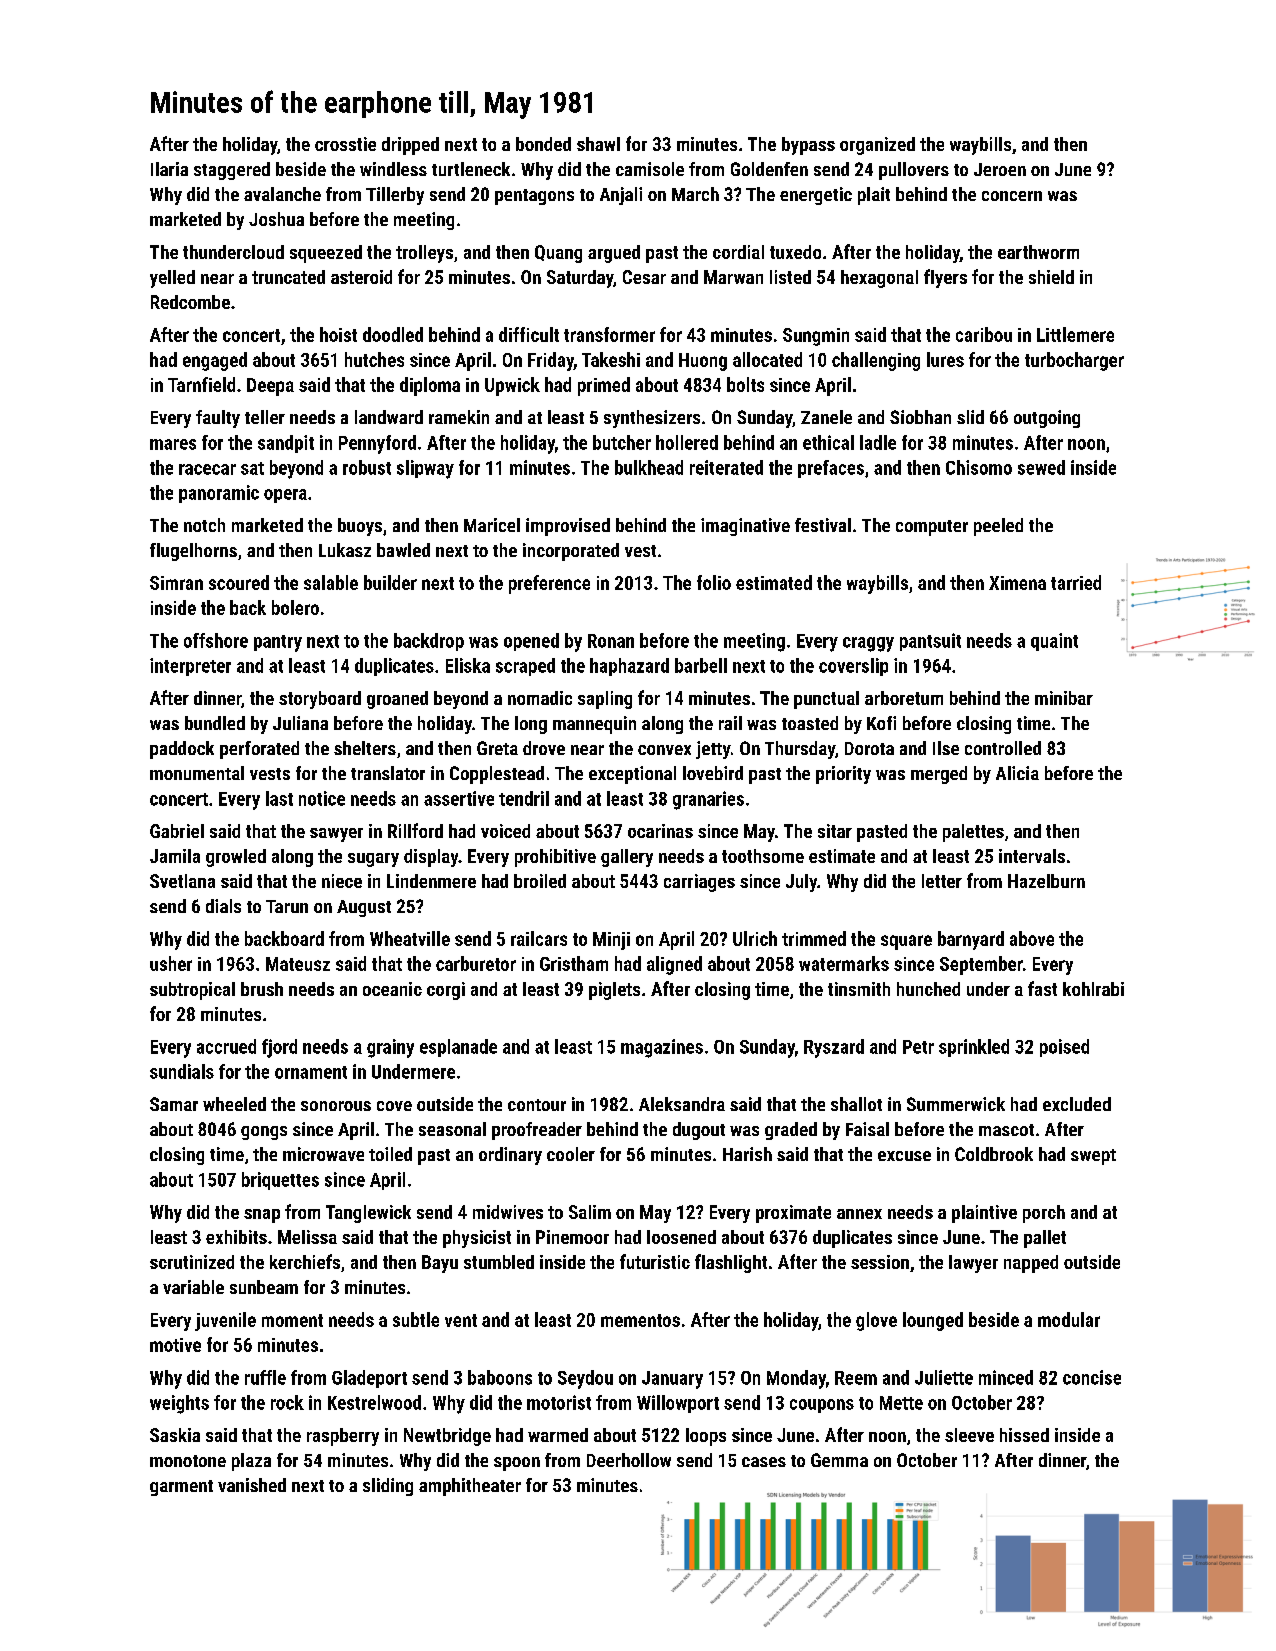 The width and height of the screenshot is (1276, 1651). What do you see at coordinates (973, 833) in the screenshot?
I see `palettes` at bounding box center [973, 833].
